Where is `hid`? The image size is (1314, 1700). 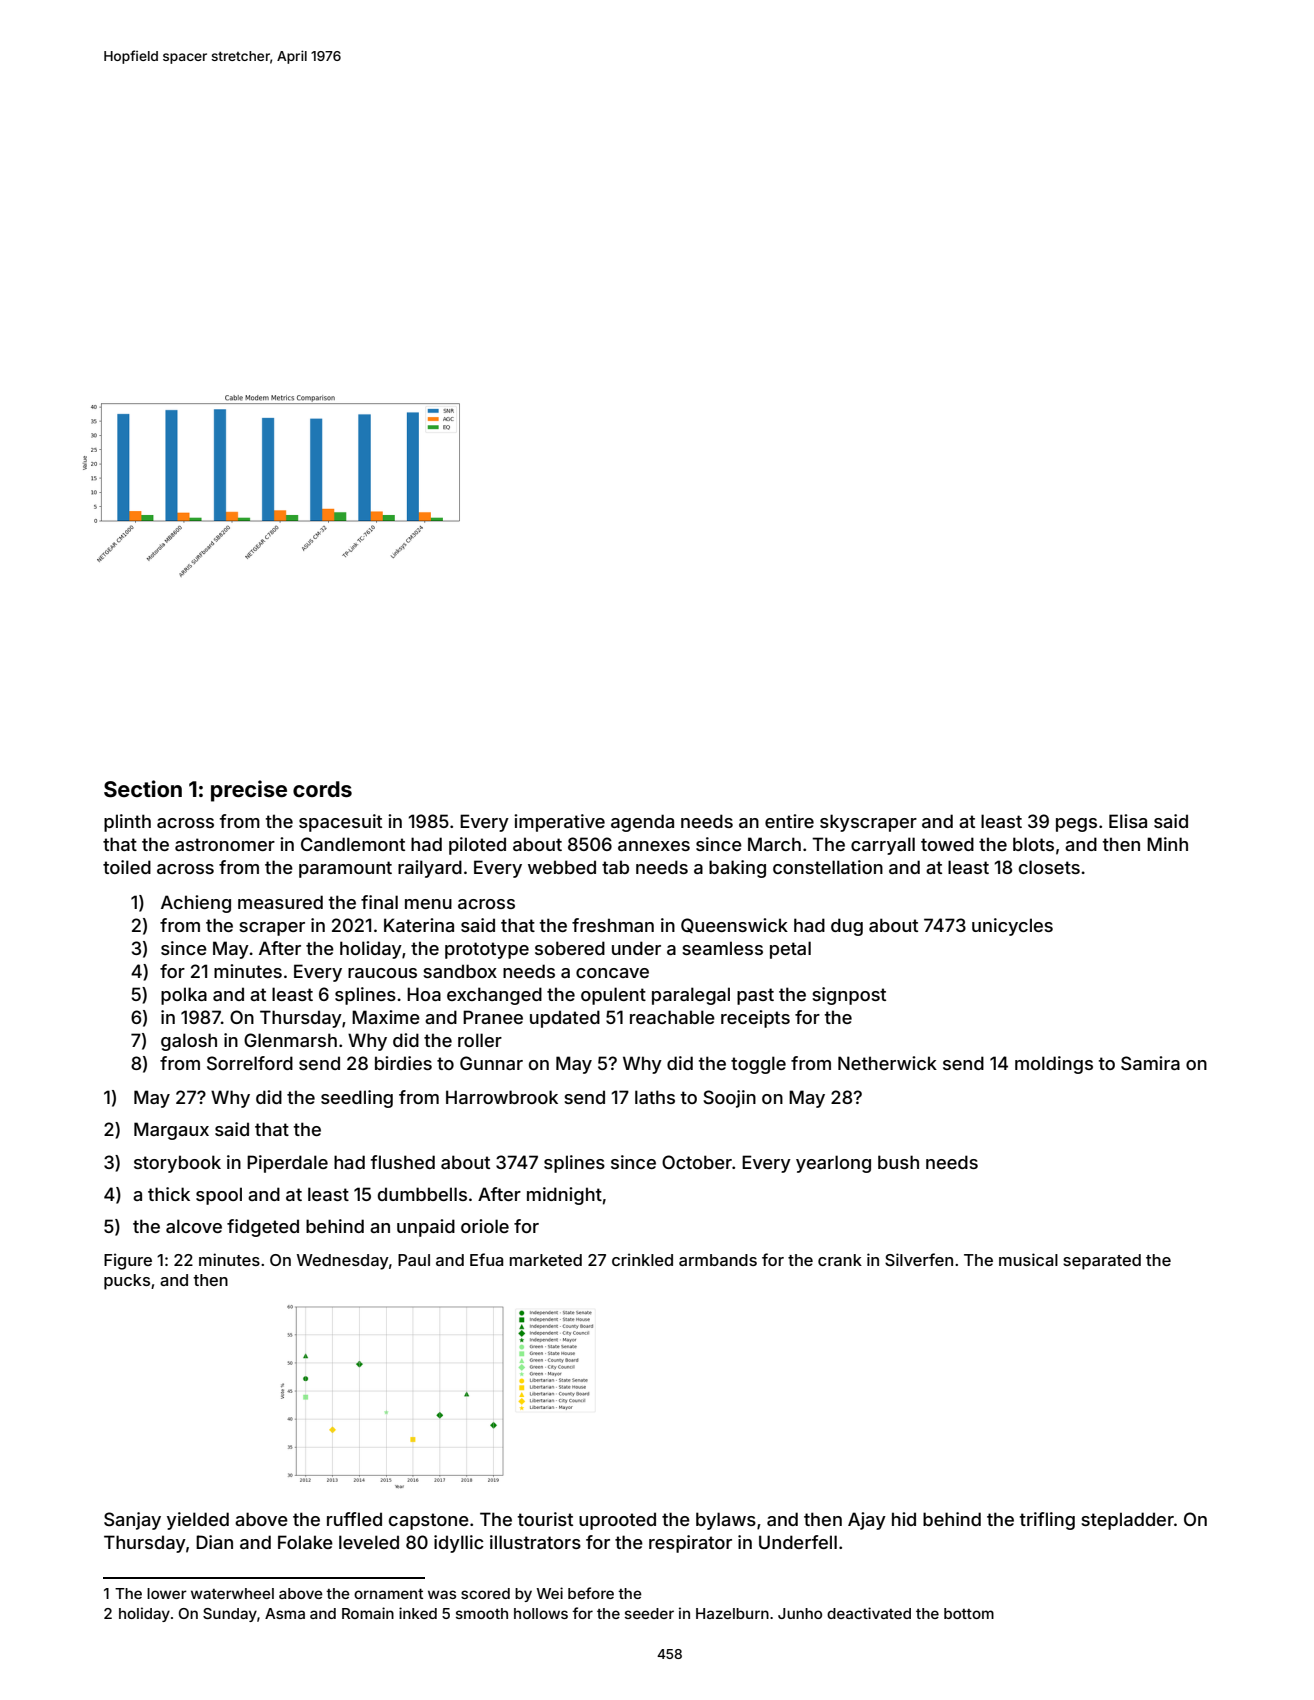 hid is located at coordinates (904, 1519).
